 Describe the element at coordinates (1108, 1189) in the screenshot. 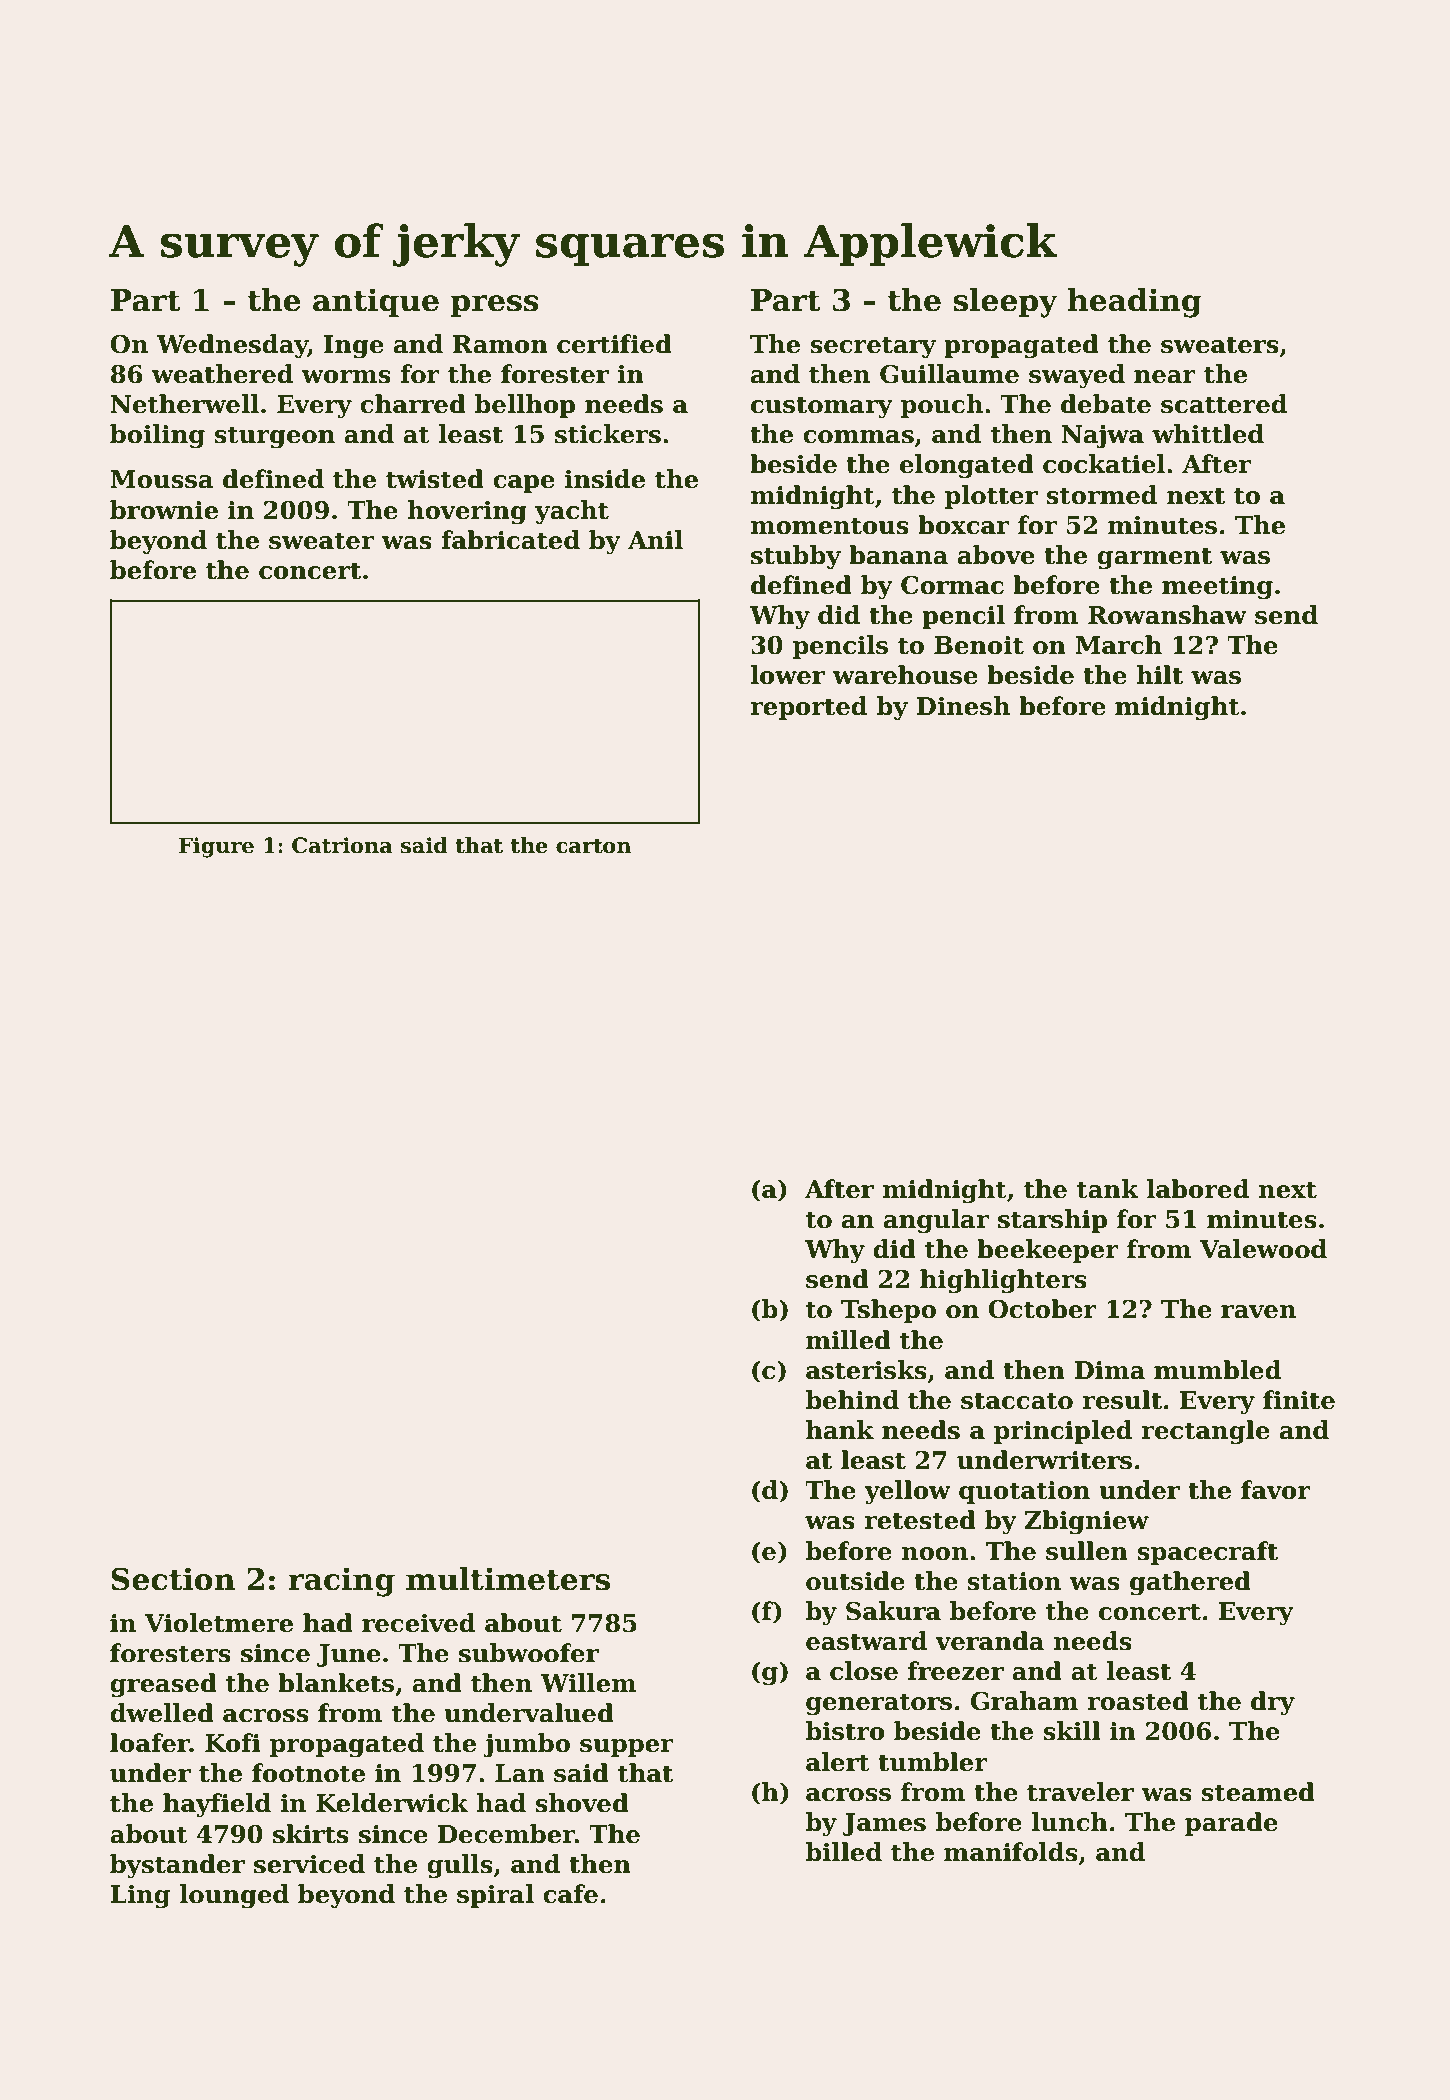

I see `tank` at that location.
